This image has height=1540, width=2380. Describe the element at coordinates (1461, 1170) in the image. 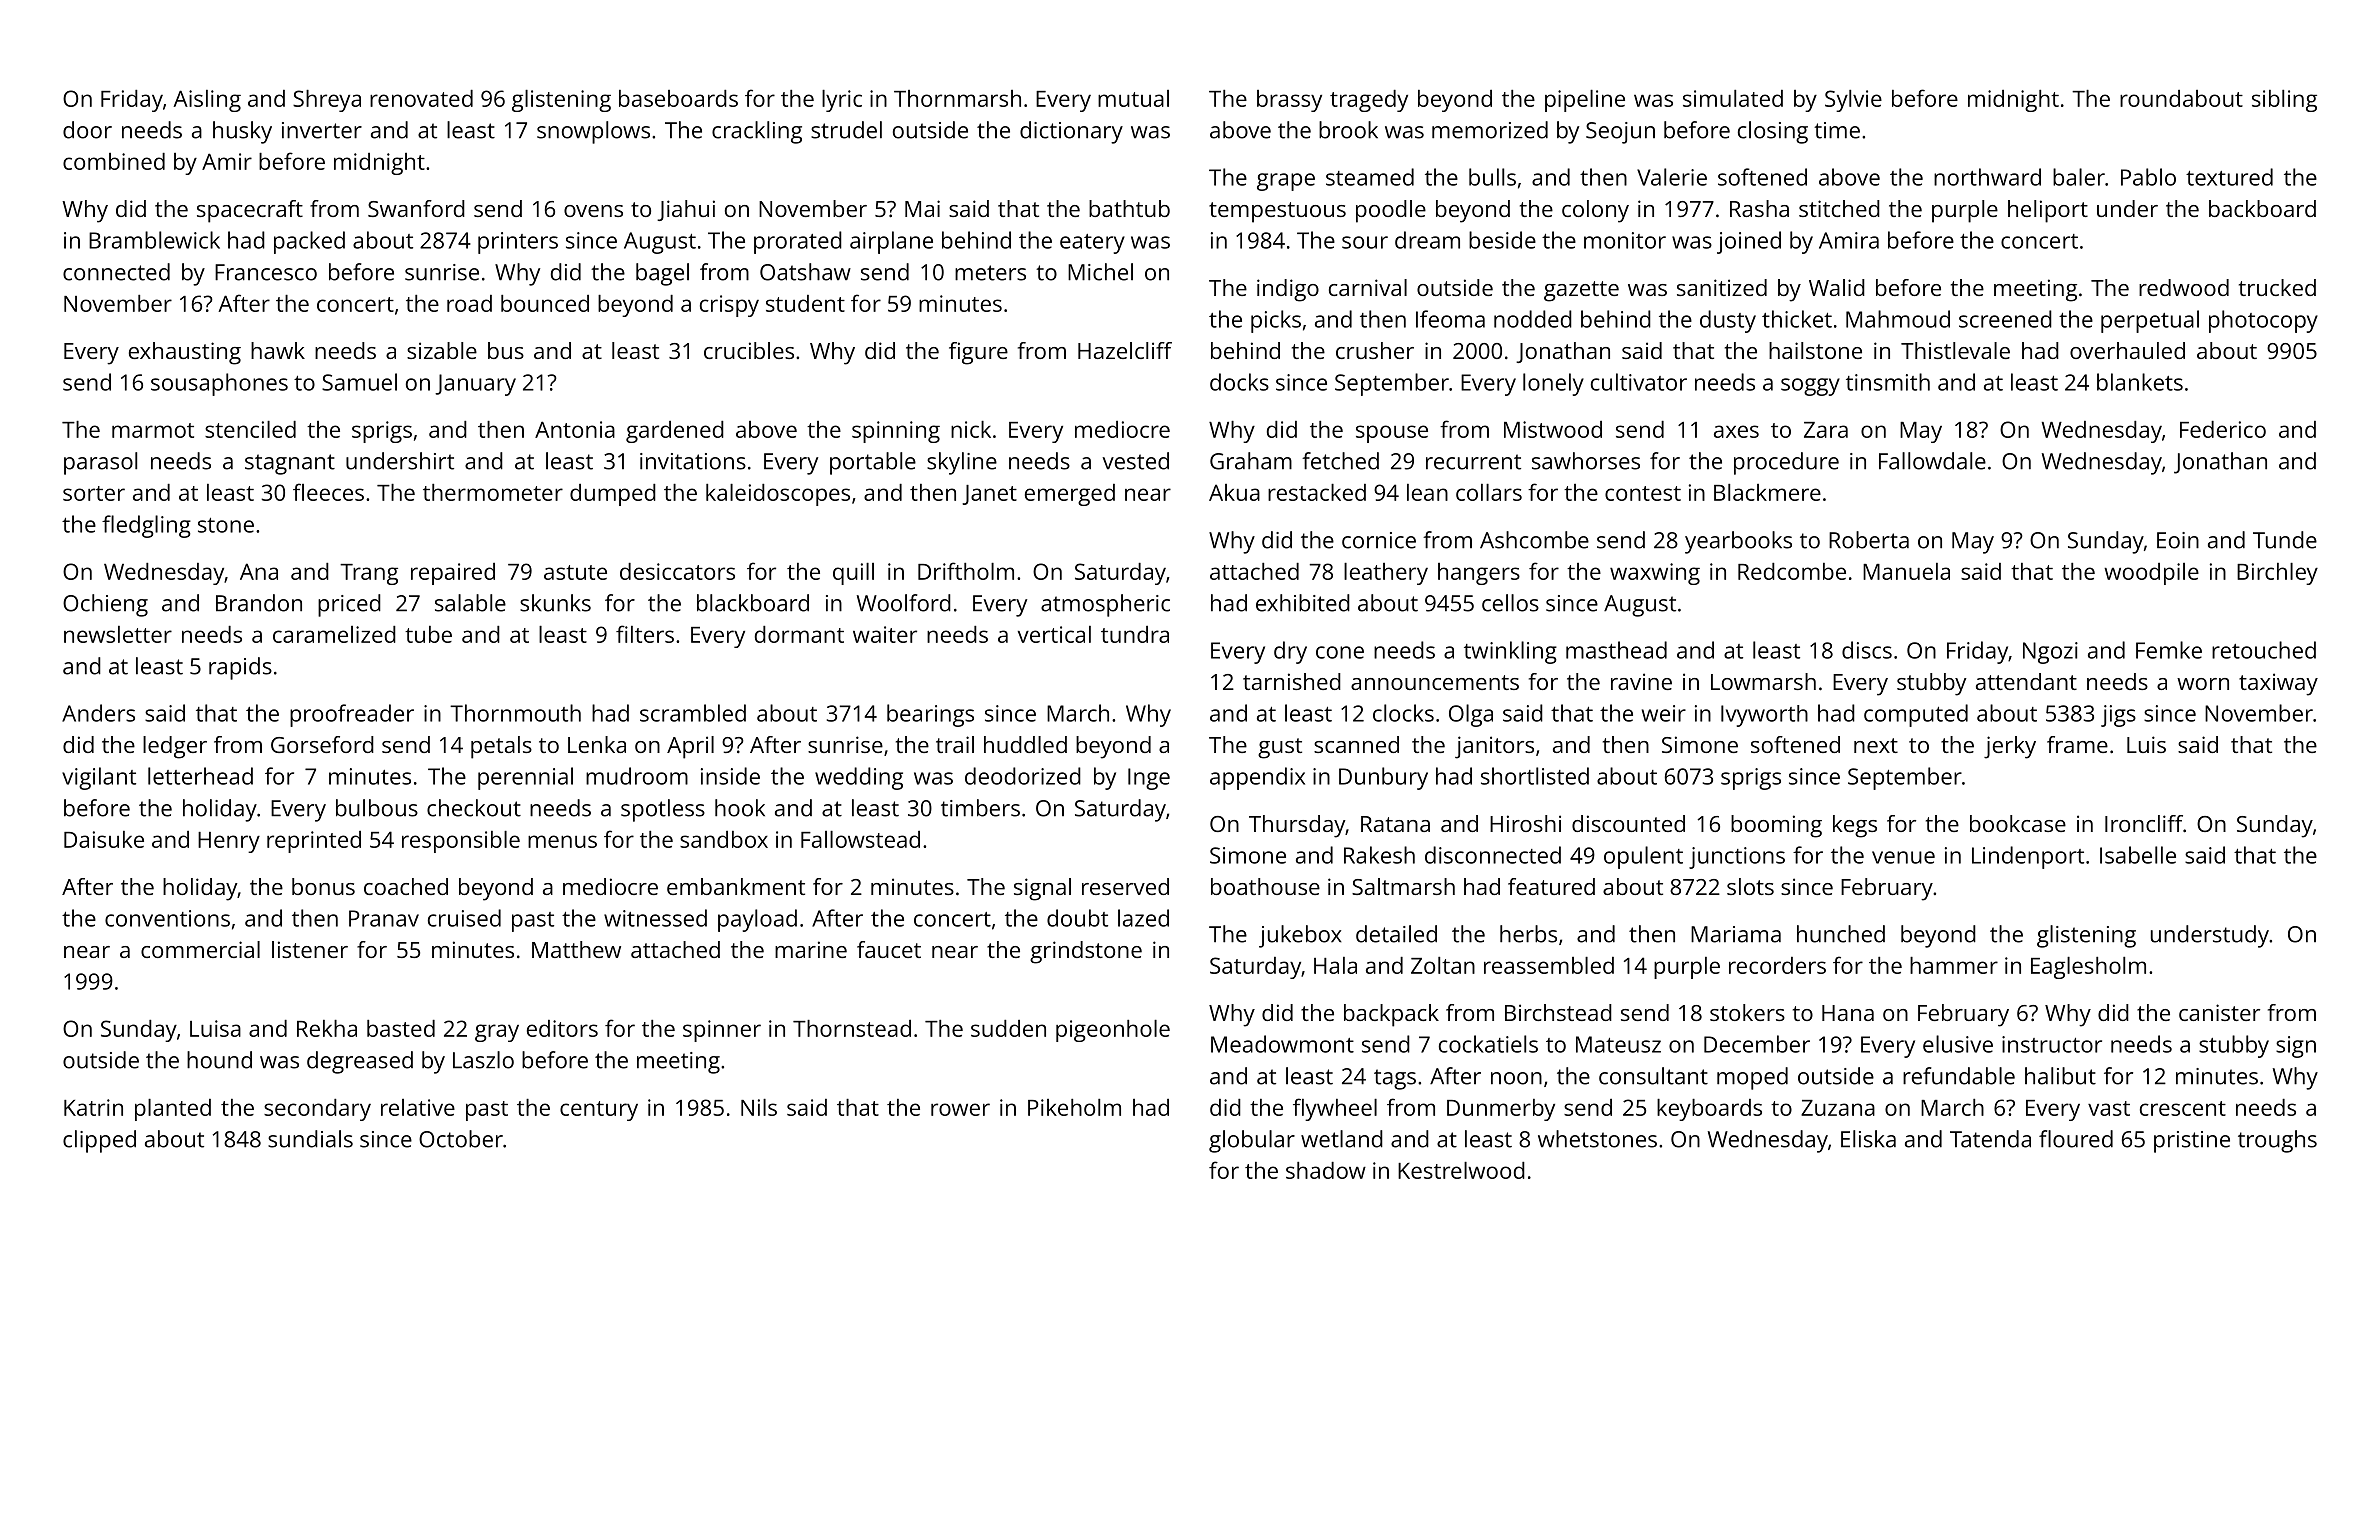

I see `Kestrelwood` at that location.
